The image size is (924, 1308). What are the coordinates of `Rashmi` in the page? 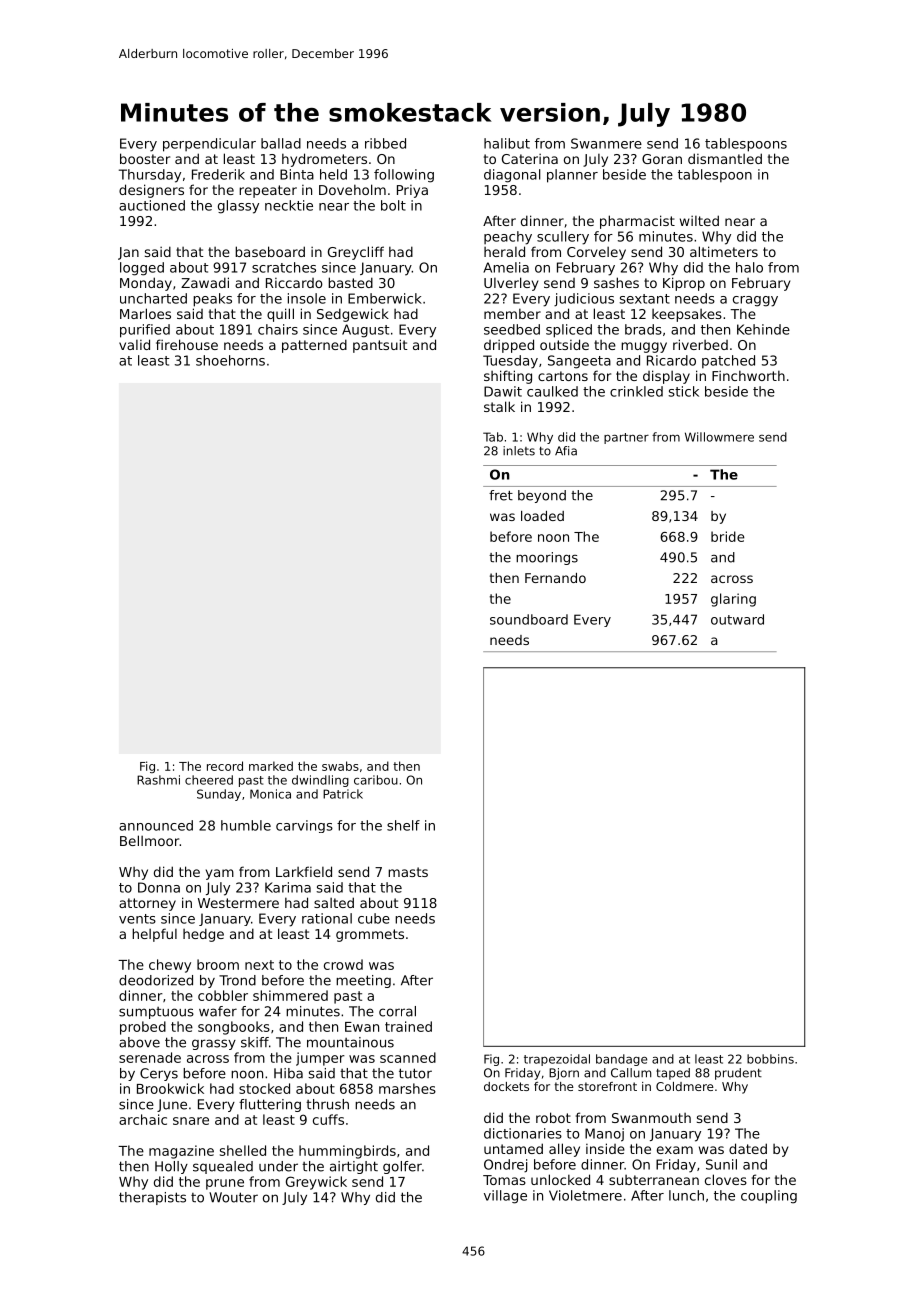 It's located at (158, 780).
